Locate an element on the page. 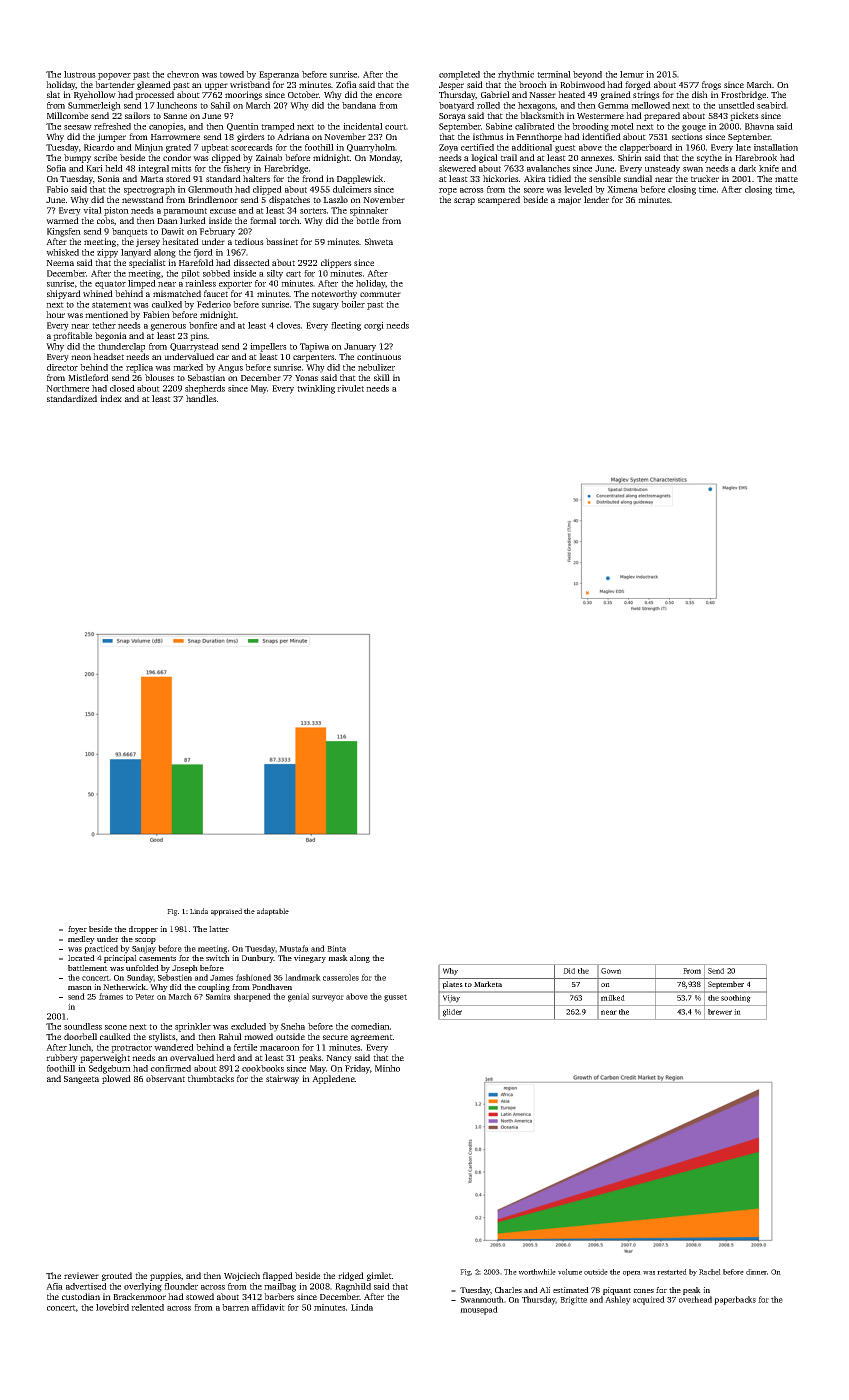 This document has width=849, height=1400. matte is located at coordinates (786, 179).
